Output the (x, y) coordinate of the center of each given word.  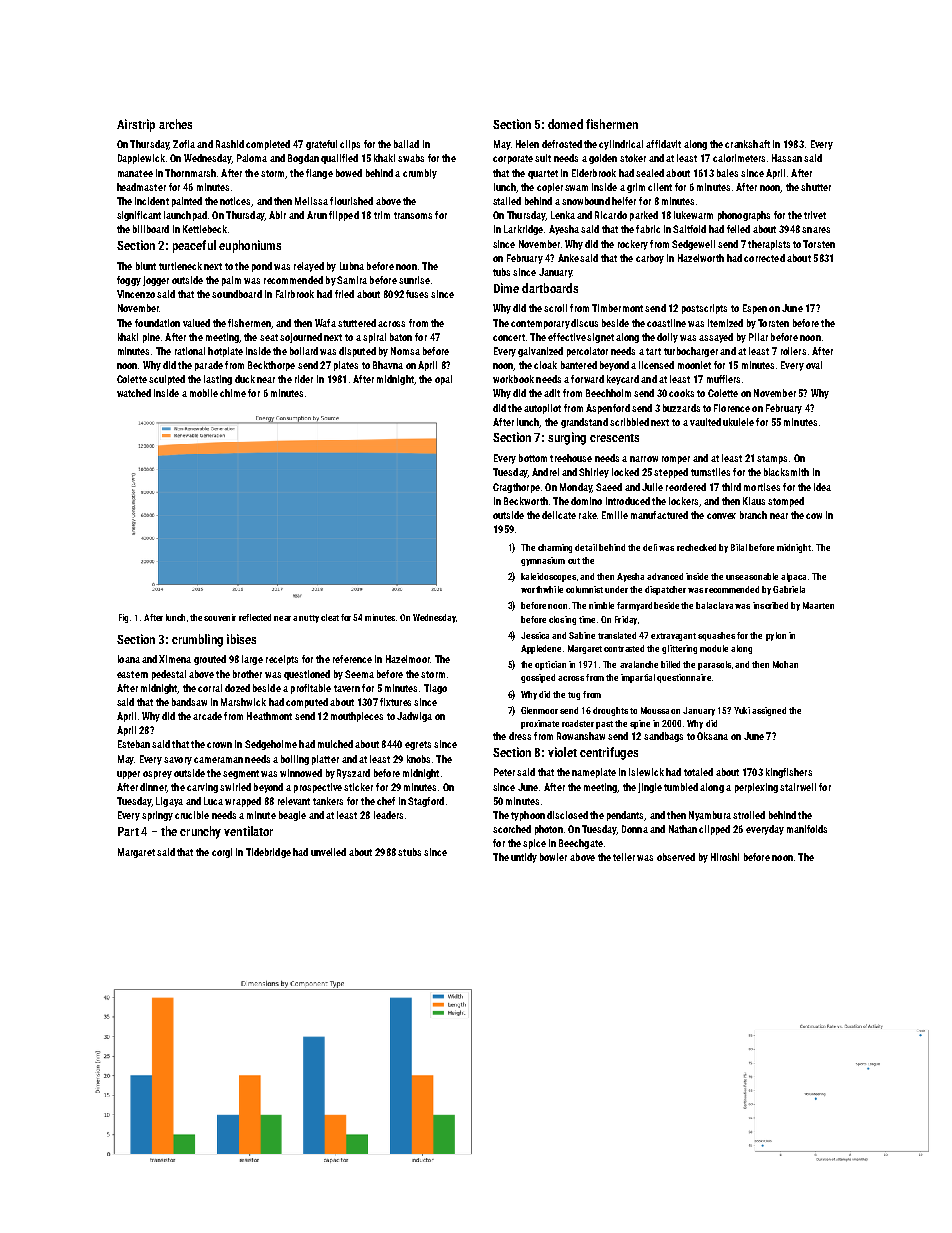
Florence (732, 408)
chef (386, 801)
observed (676, 857)
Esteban (134, 744)
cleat (330, 617)
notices (236, 202)
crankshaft (747, 144)
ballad (406, 144)
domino (586, 501)
